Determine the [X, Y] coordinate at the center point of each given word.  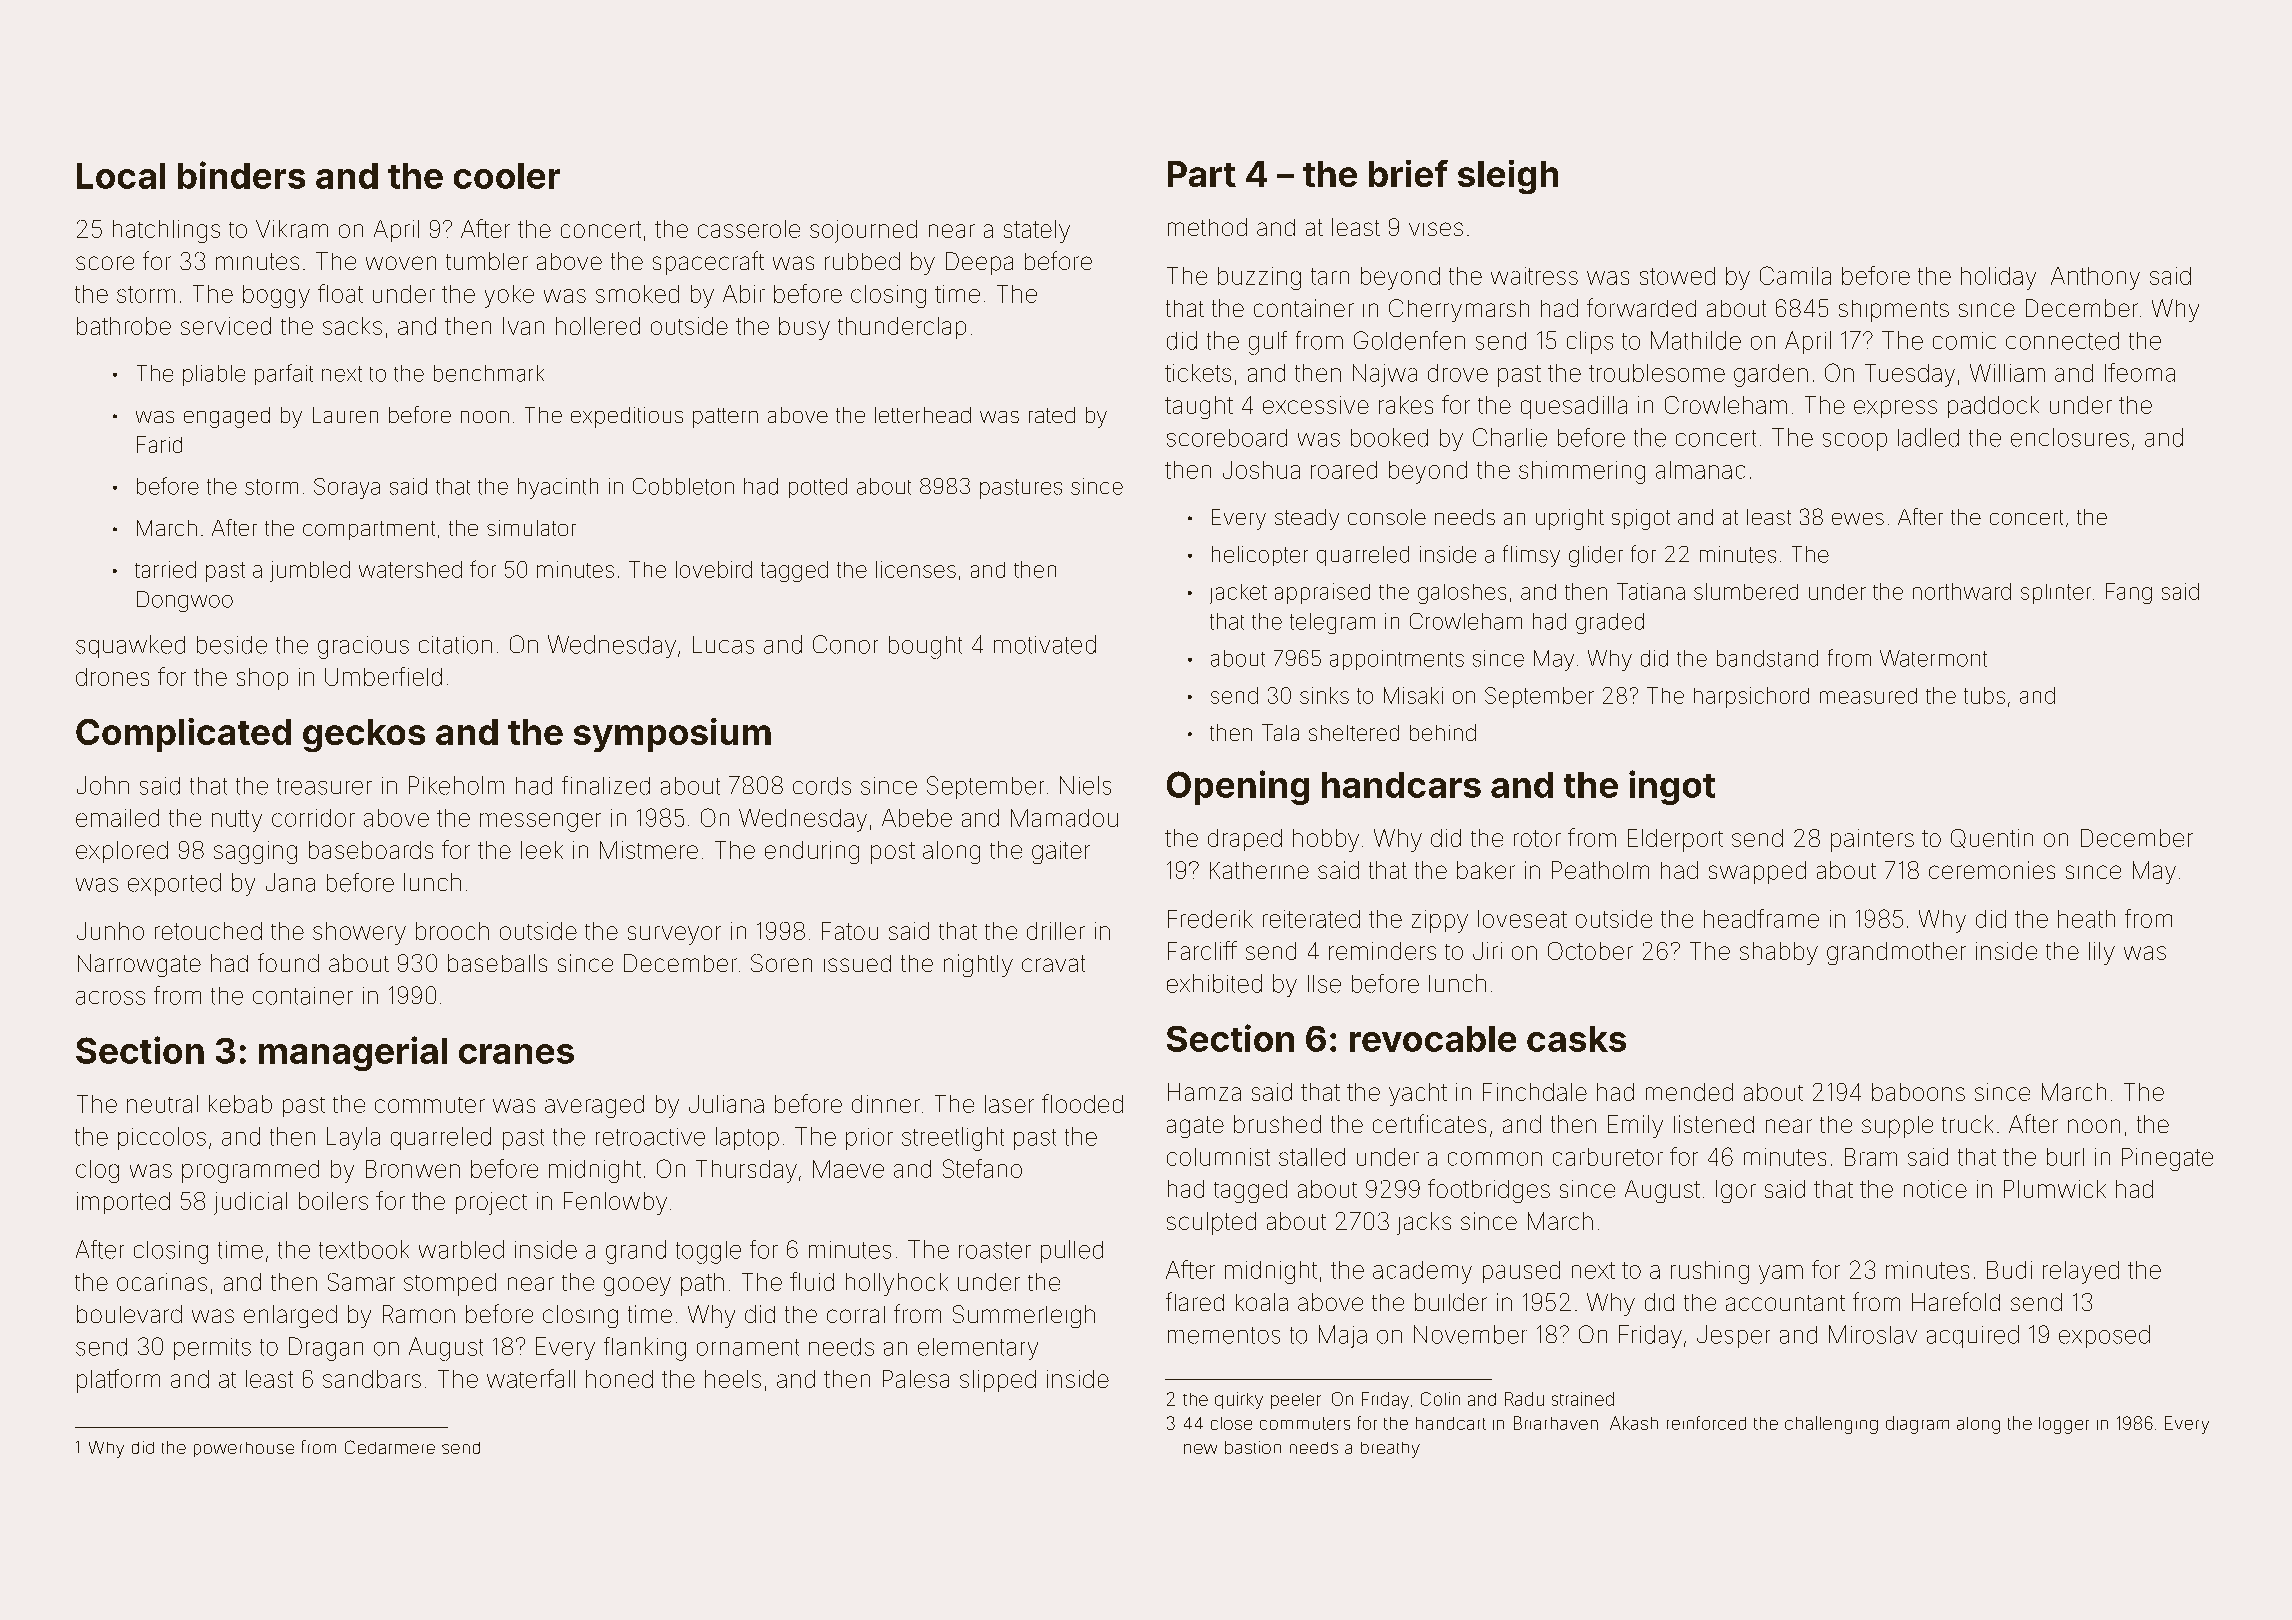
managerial [353, 1053]
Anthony [2095, 278]
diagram [1917, 1425]
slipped [998, 1381]
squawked [130, 646]
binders [241, 175]
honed [619, 1379]
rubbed [862, 261]
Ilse [1324, 984]
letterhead [923, 415]
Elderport [1675, 840]
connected [2062, 341]
